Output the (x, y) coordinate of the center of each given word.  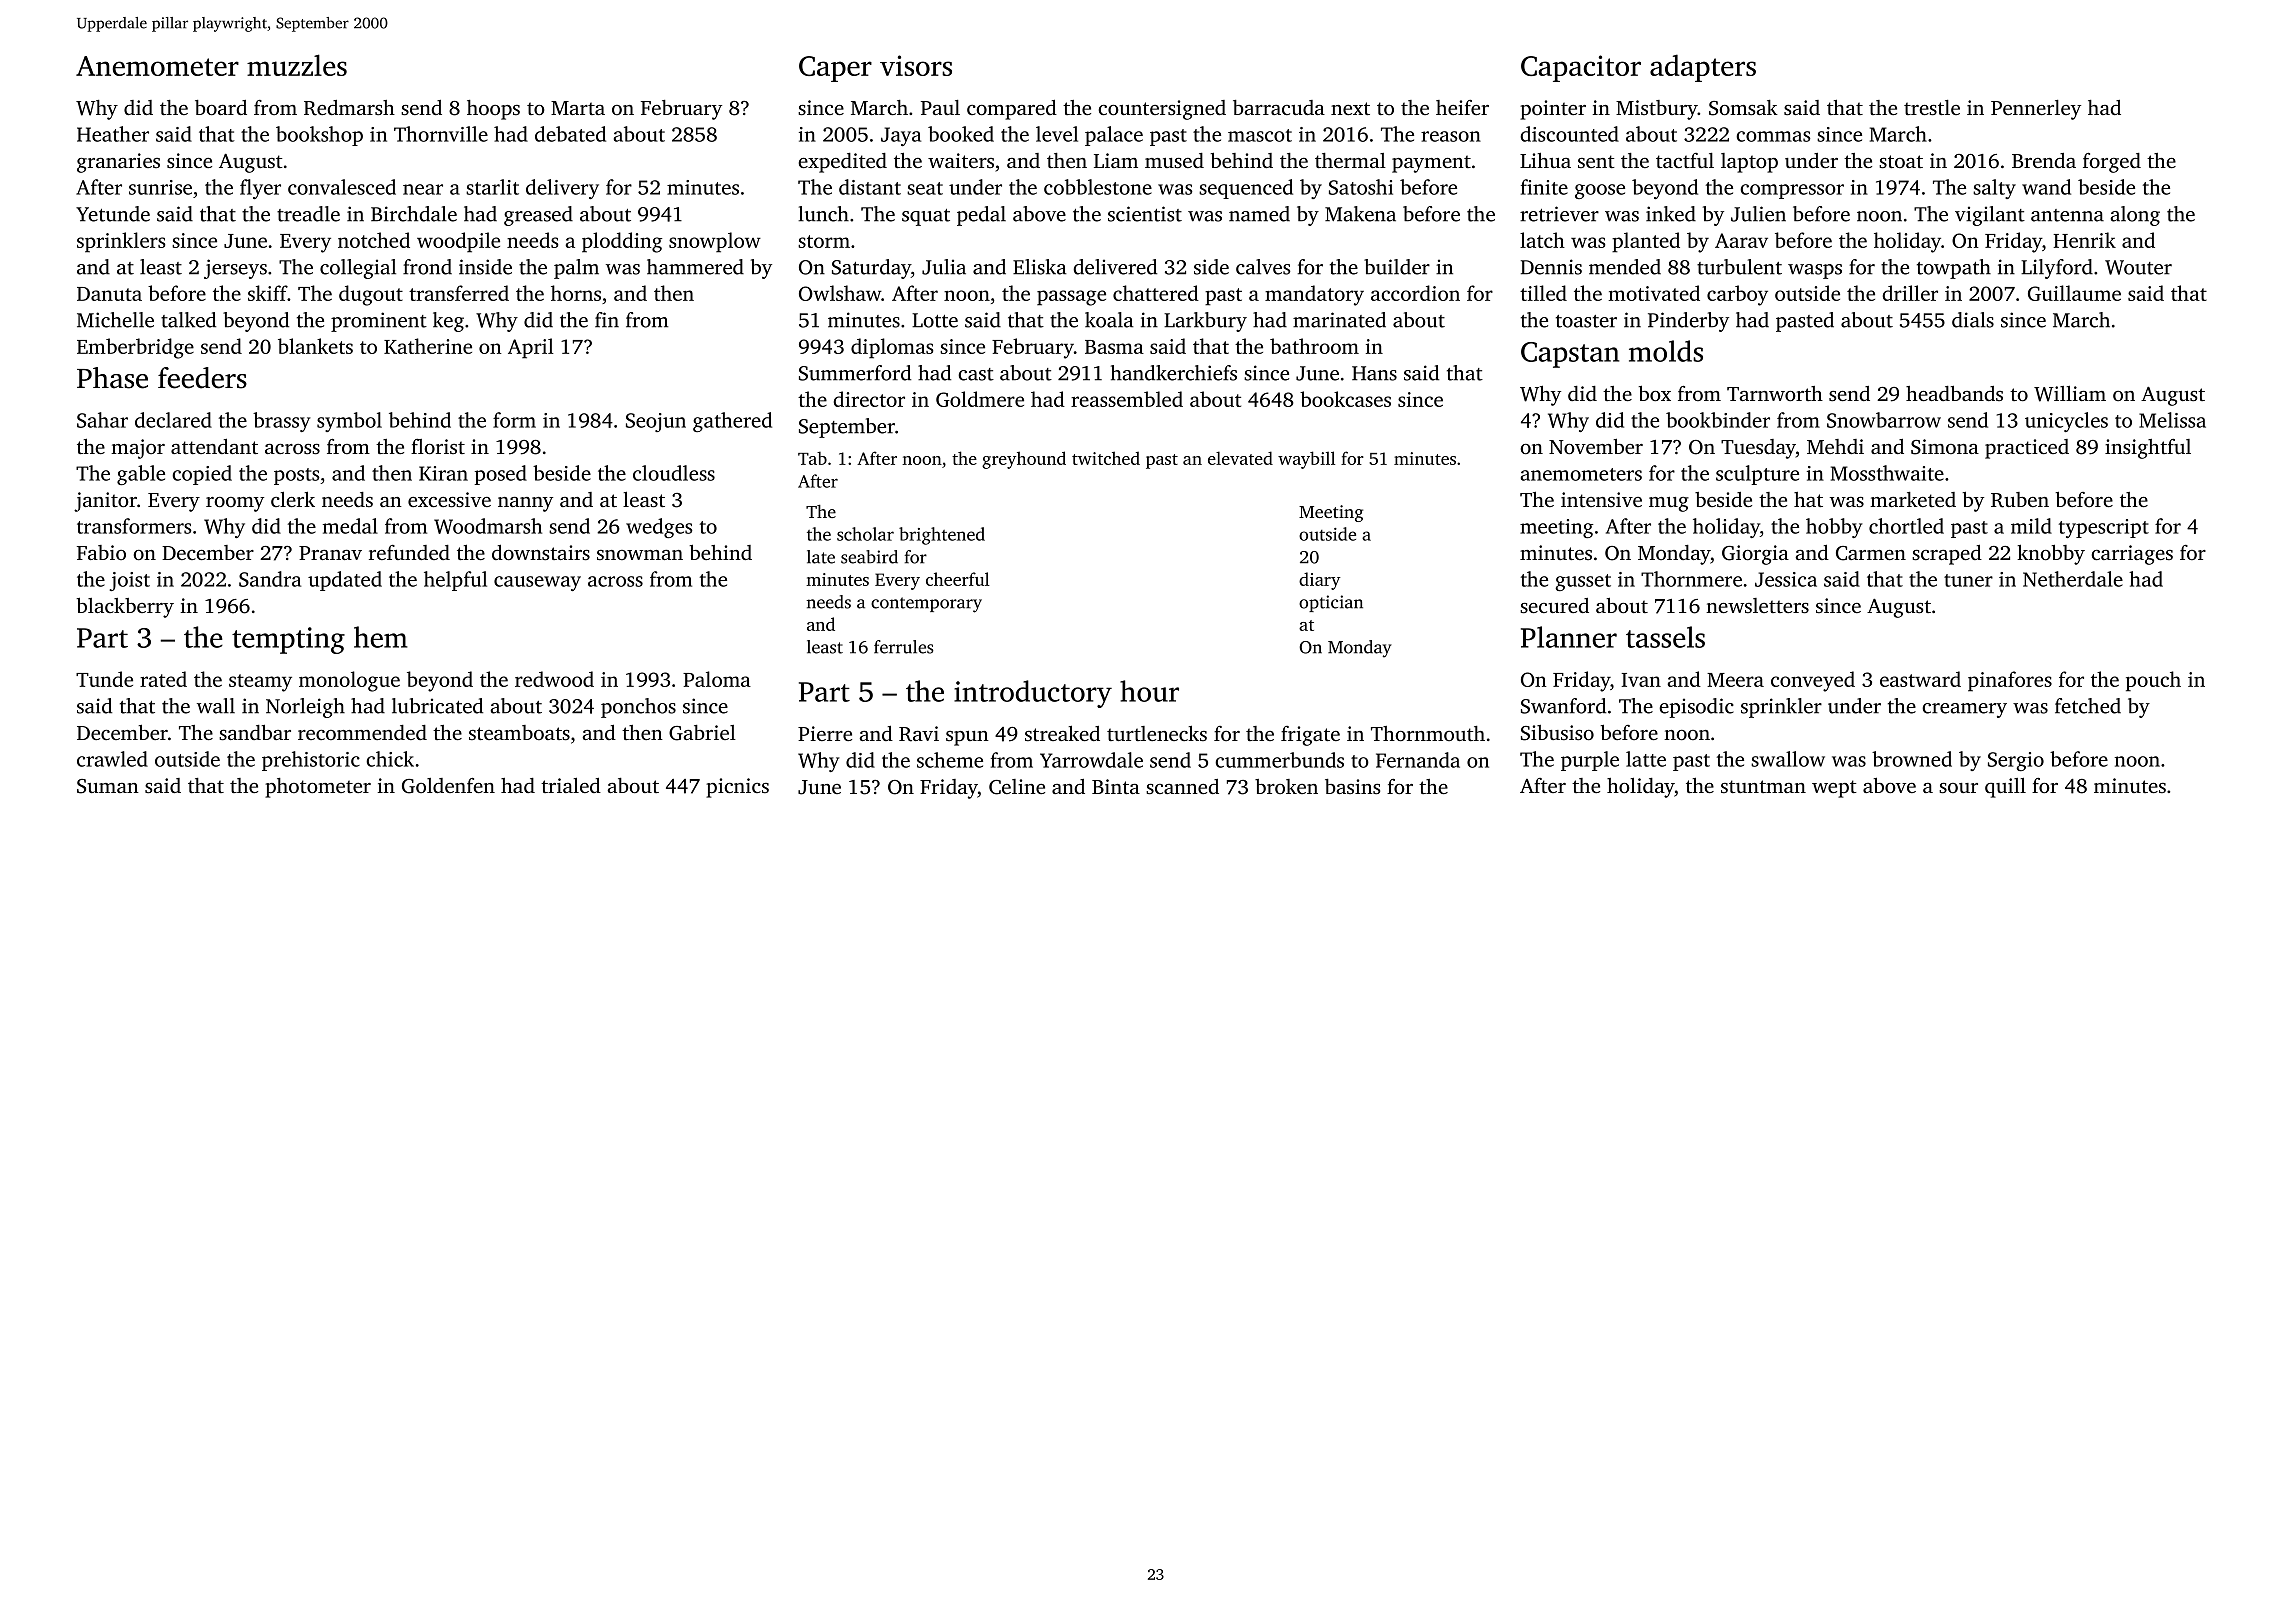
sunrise (160, 187)
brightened (942, 536)
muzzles (297, 65)
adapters (1703, 68)
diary (1320, 581)
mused (1174, 160)
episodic (1696, 708)
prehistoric (311, 761)
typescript (2104, 528)
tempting (288, 640)
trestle (1932, 107)
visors (916, 65)
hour (1149, 691)
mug (1669, 504)
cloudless (674, 473)
